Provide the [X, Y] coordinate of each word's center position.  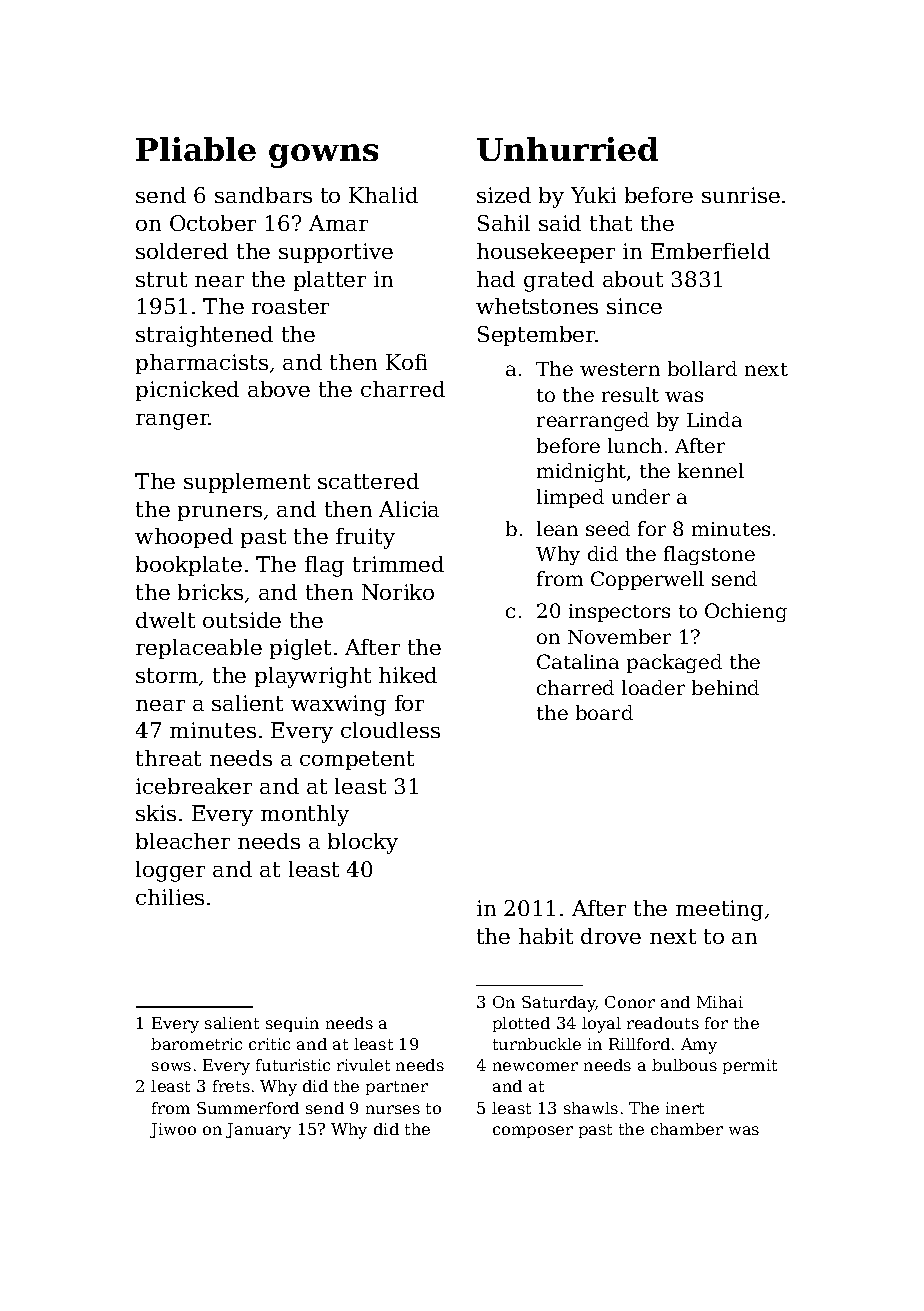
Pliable [196, 149]
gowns [323, 156]
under [641, 496]
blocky [363, 843]
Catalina [578, 661]
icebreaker [194, 786]
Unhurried [567, 149]
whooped [184, 538]
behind [725, 687]
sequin [292, 1024]
